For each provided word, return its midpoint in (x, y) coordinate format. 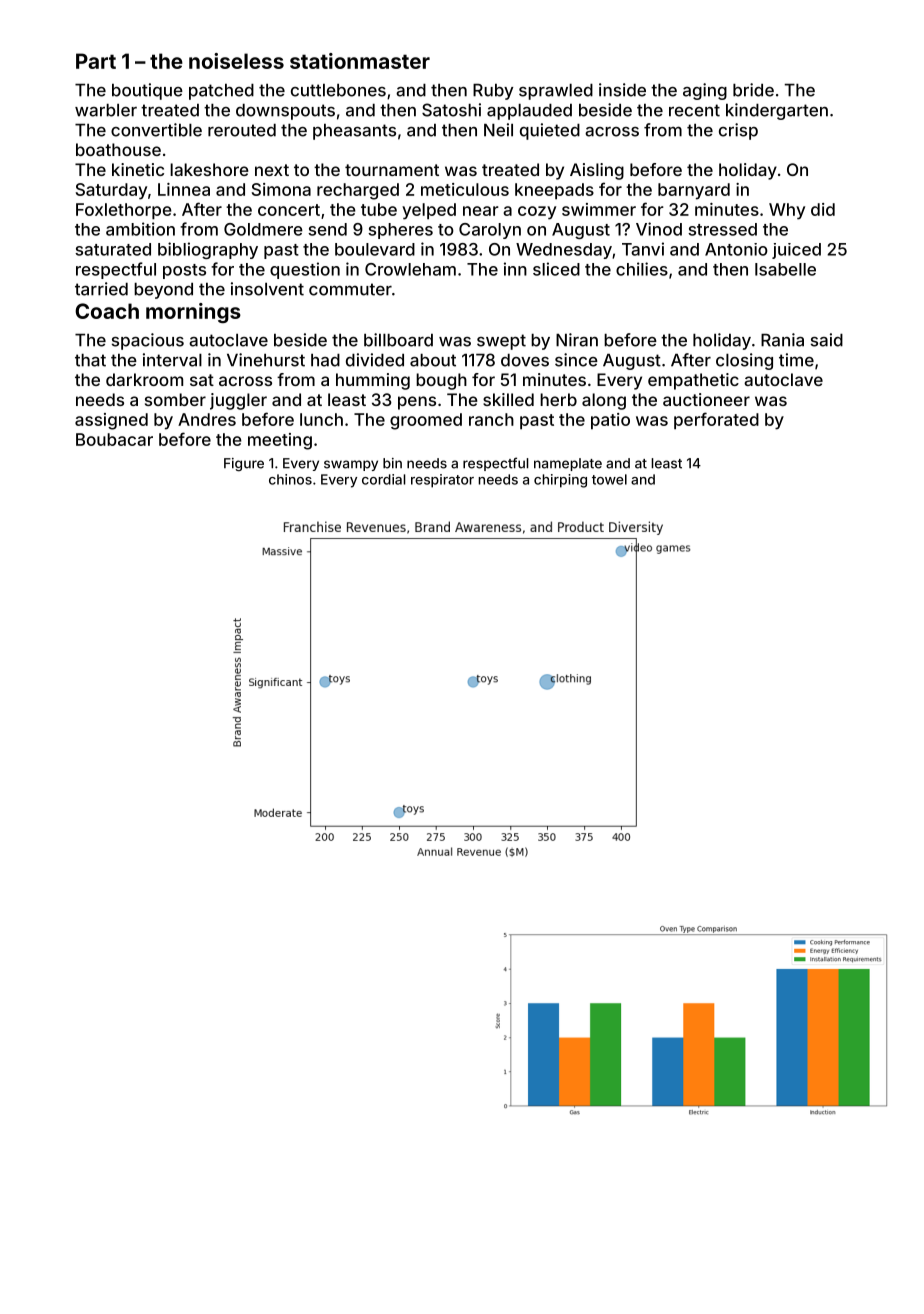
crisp (738, 131)
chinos (290, 479)
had (325, 360)
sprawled (556, 92)
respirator (442, 481)
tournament (392, 170)
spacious (148, 341)
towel (609, 479)
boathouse (118, 149)
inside (622, 90)
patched (221, 92)
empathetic (693, 381)
